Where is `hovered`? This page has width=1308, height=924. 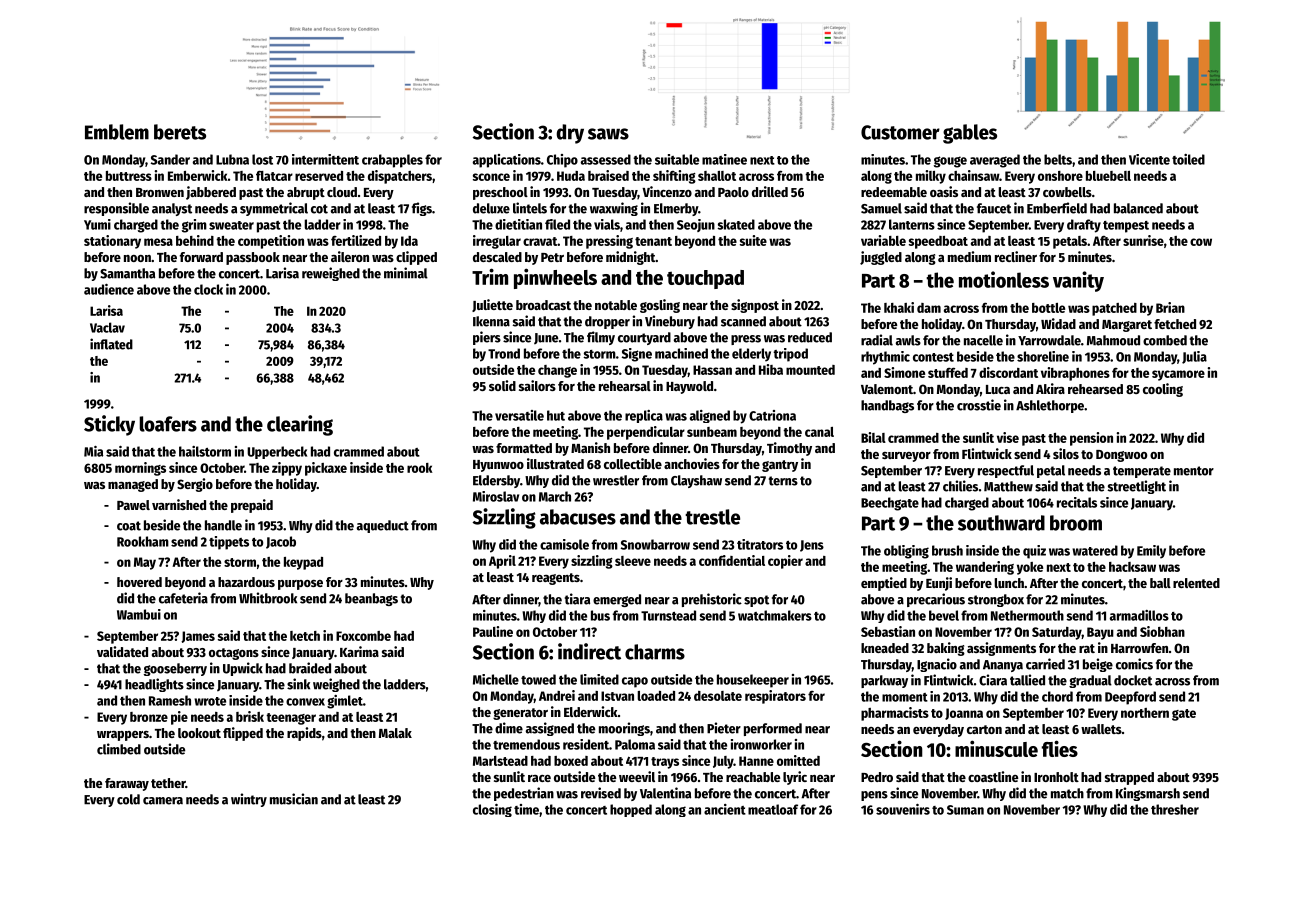 hovered is located at coordinates (139, 582).
